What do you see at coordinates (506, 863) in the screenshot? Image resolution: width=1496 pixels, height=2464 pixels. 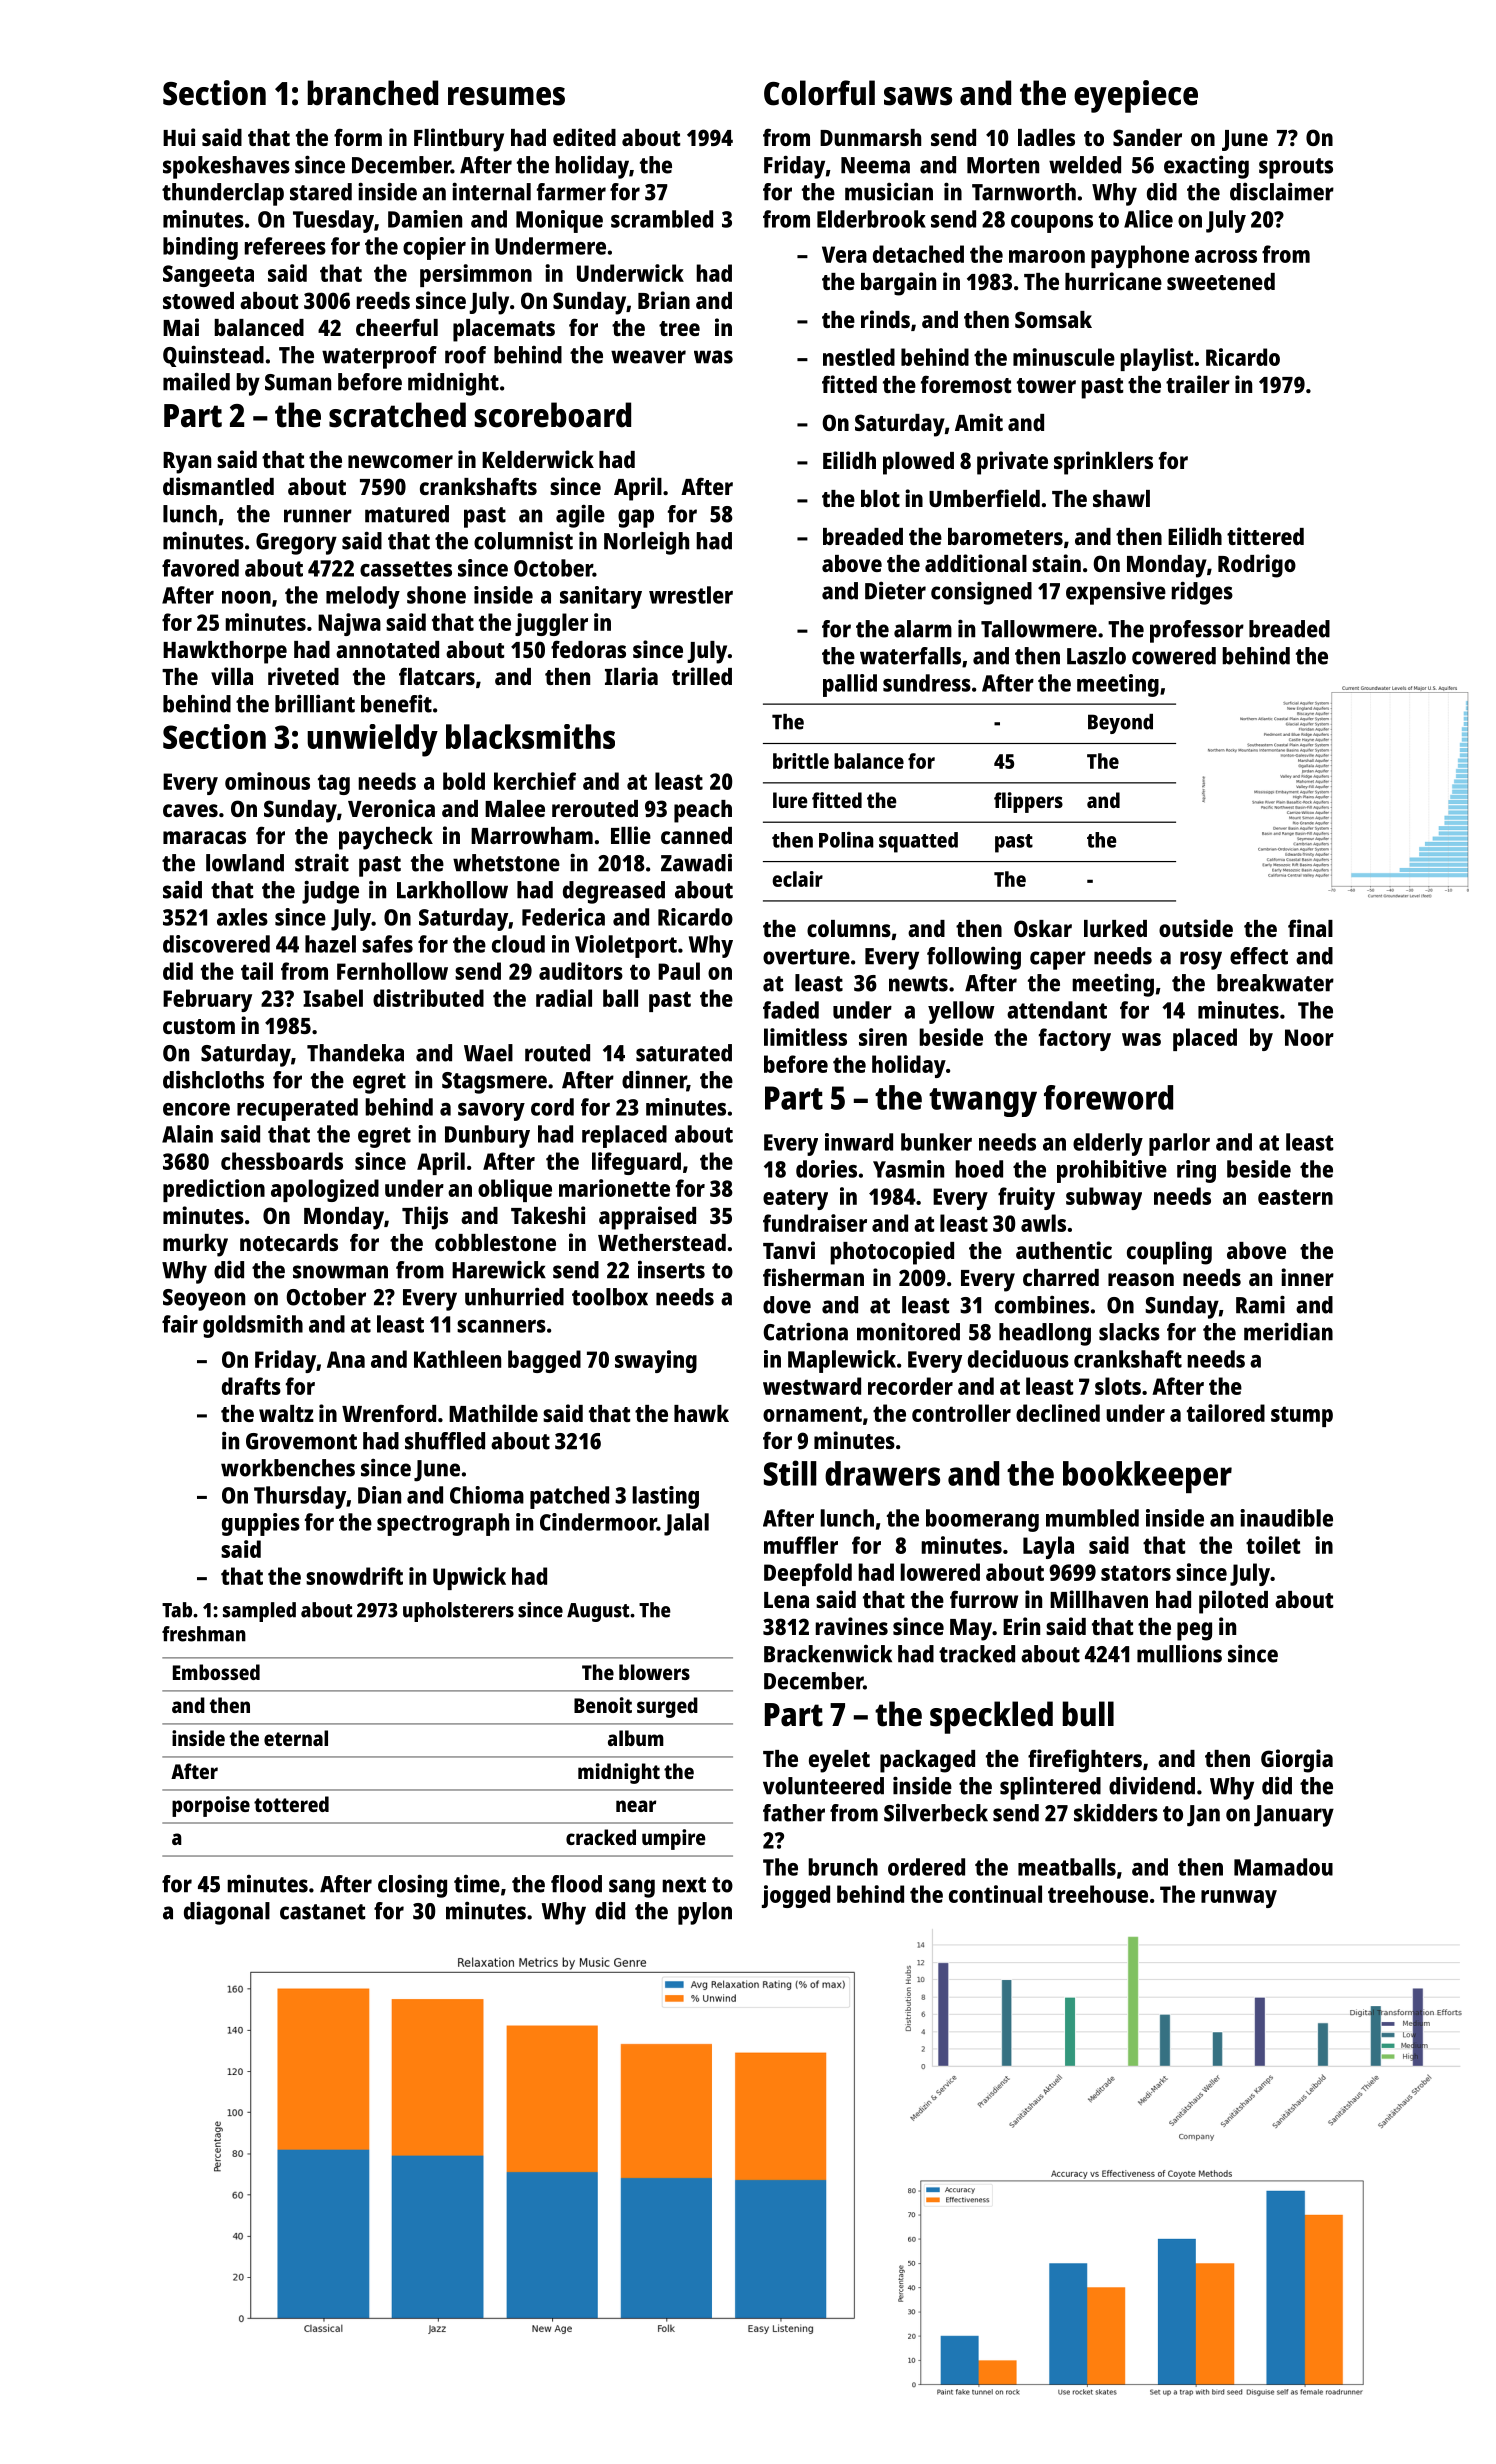 I see `whetstone` at bounding box center [506, 863].
